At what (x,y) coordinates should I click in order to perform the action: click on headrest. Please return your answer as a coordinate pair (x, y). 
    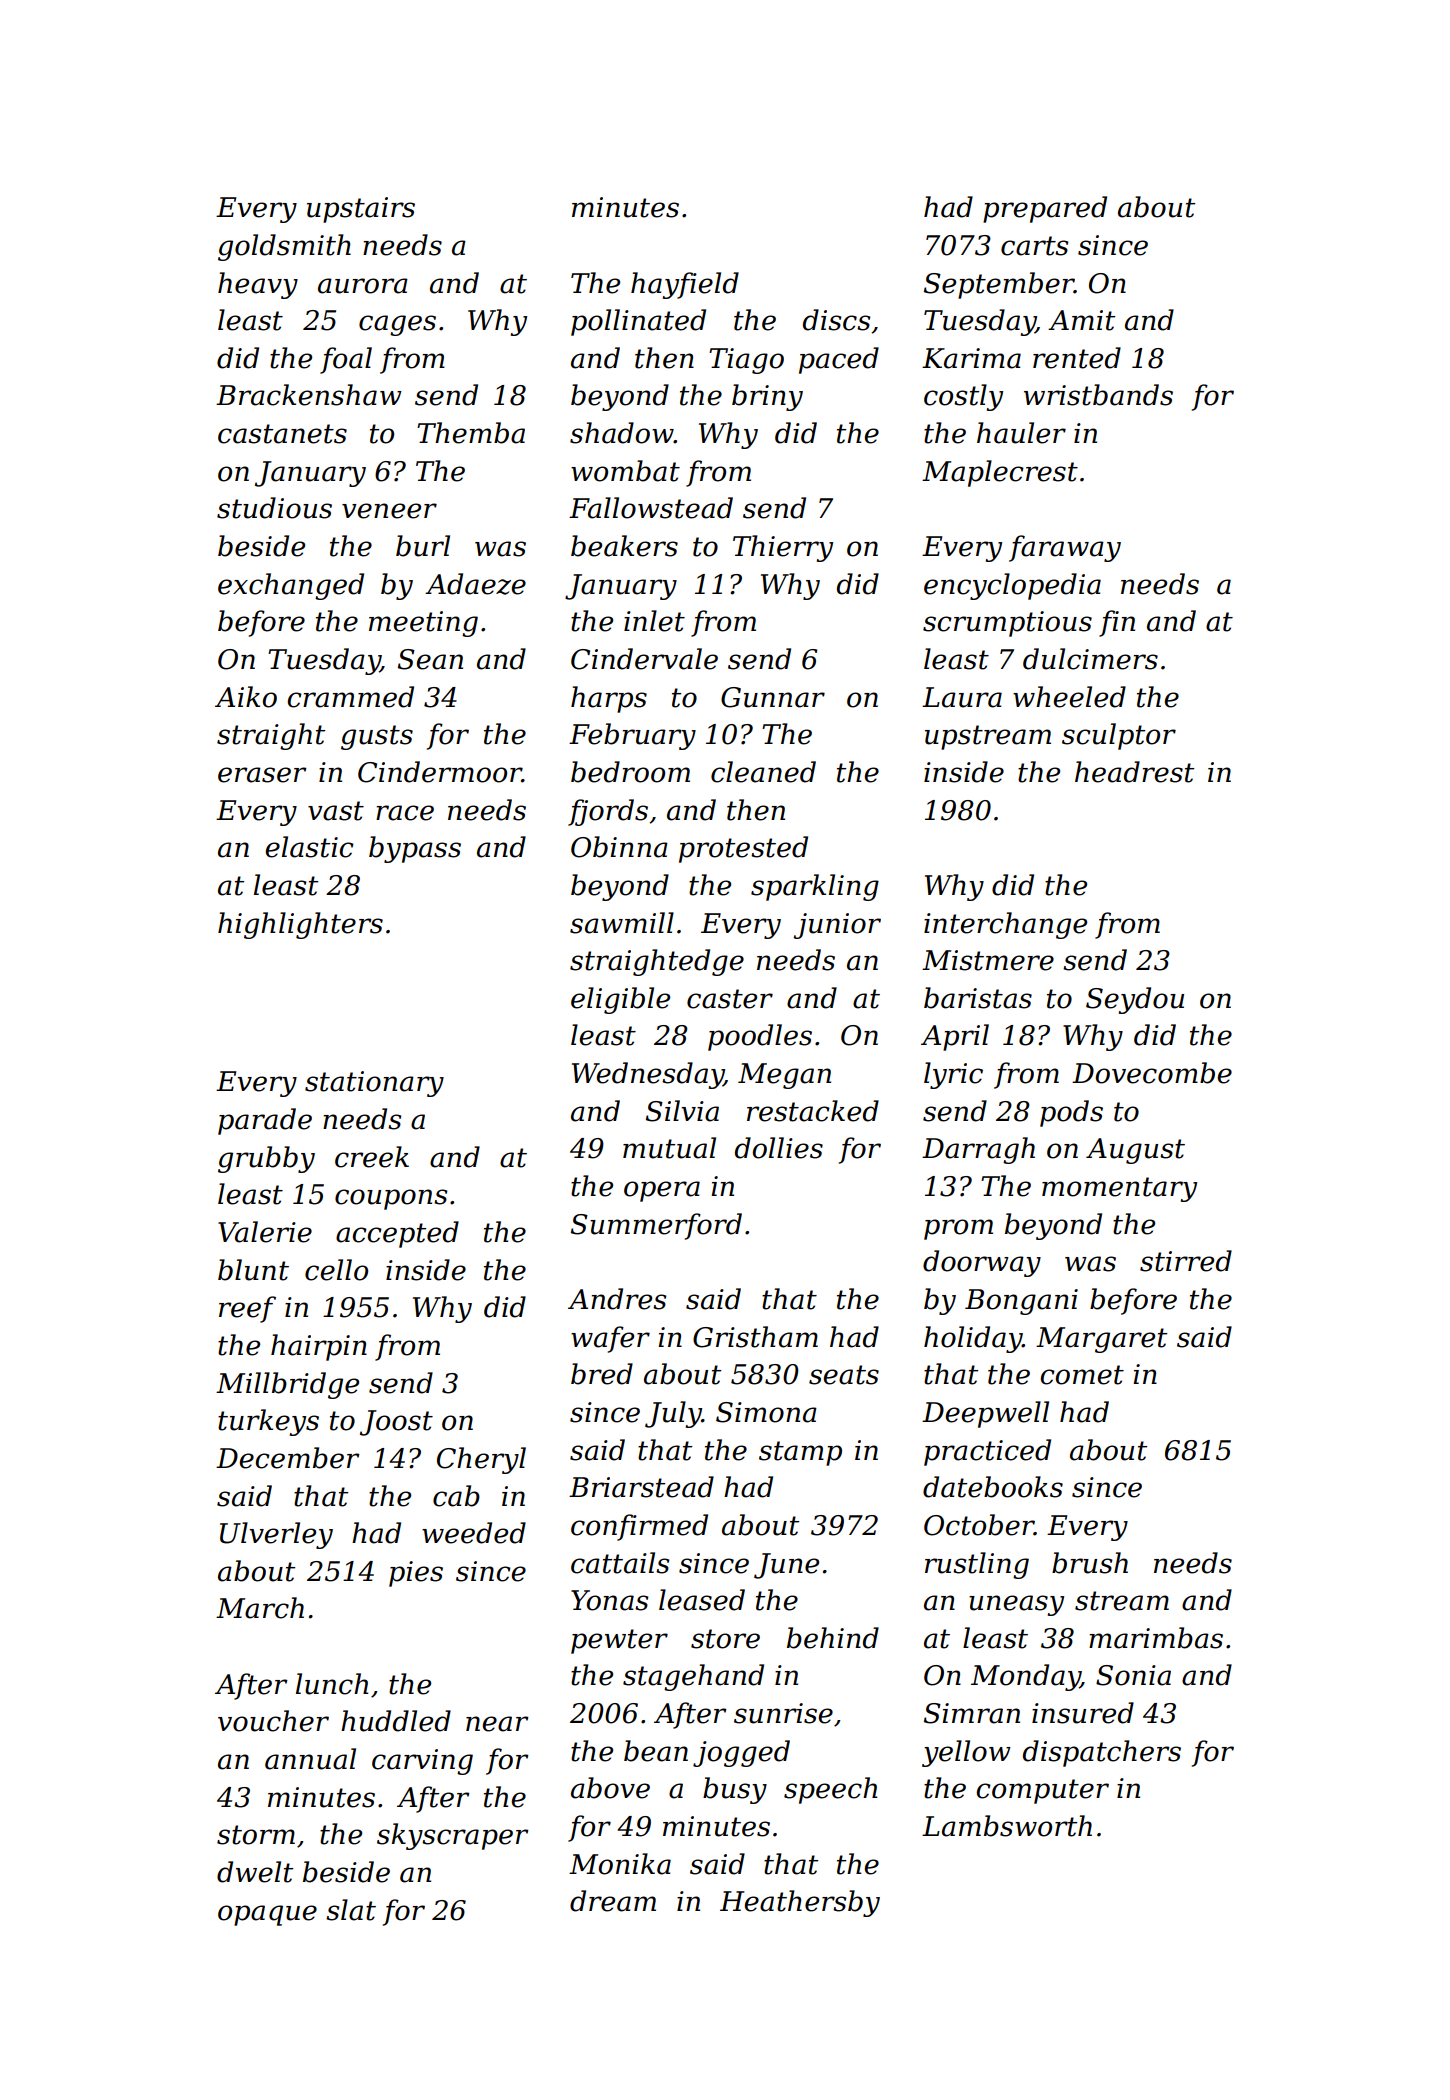
    Looking at the image, I should click on (1134, 772).
